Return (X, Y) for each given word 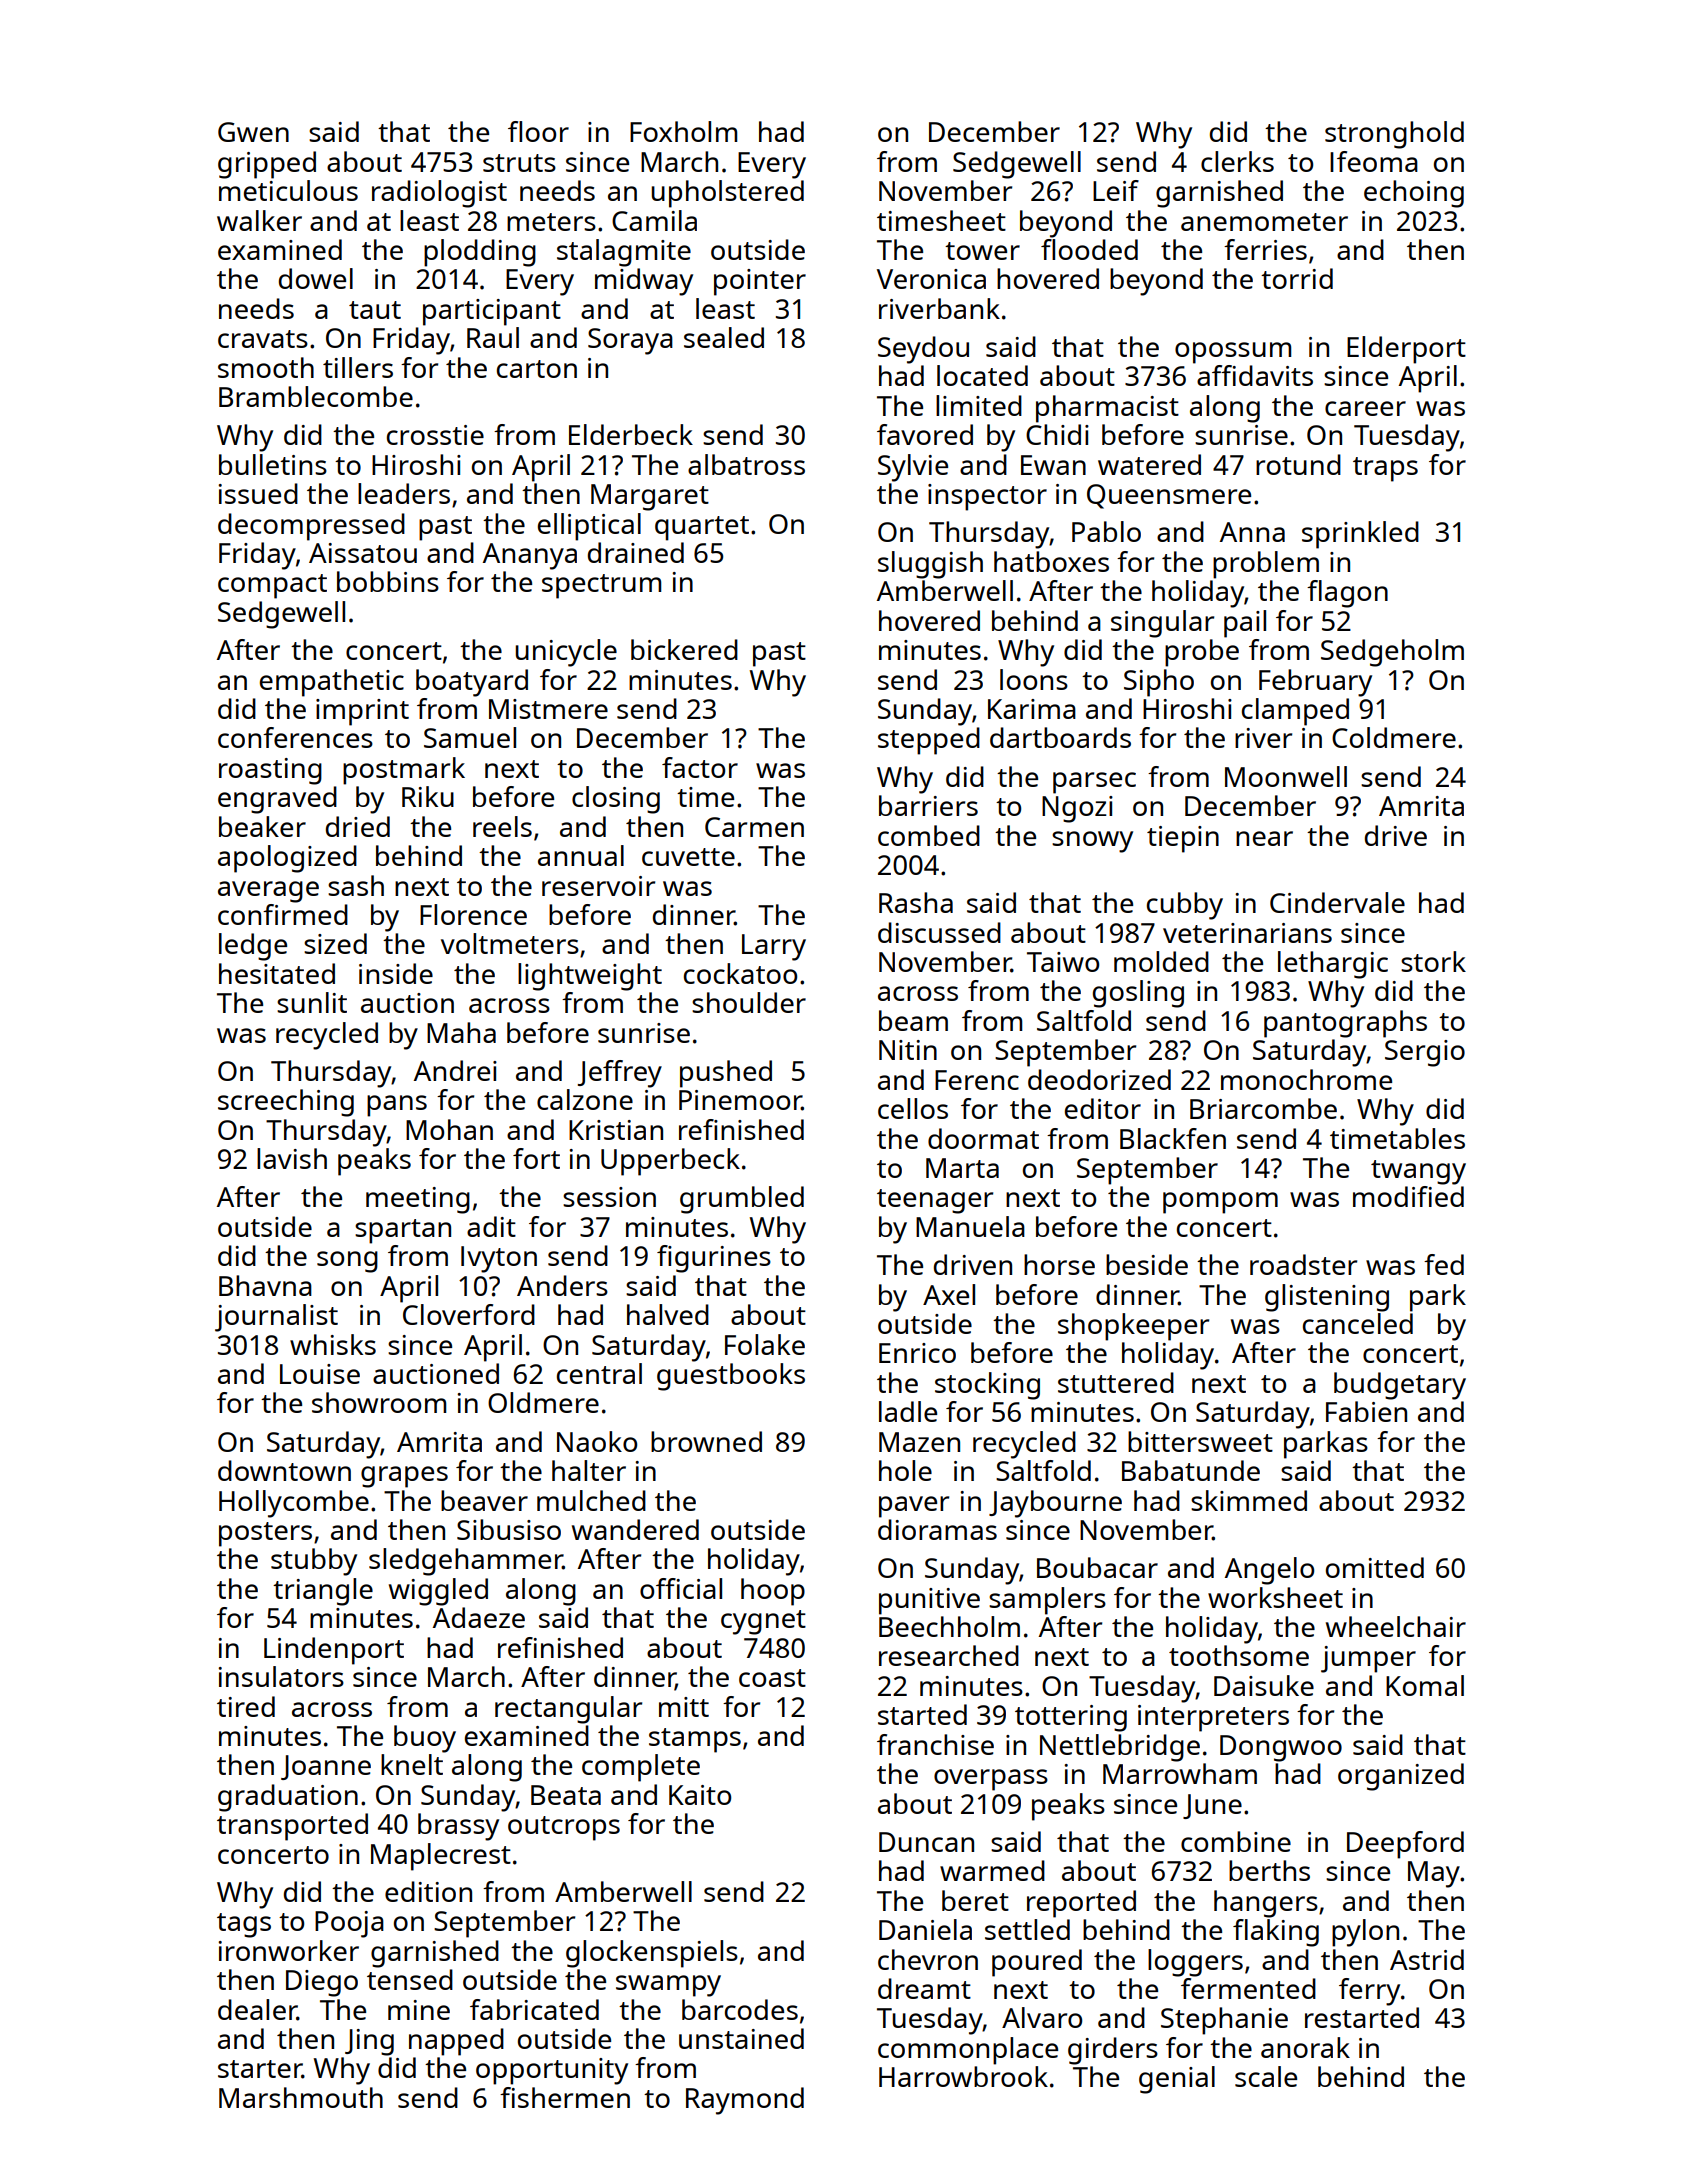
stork (1433, 961)
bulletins (273, 464)
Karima (1032, 709)
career (1365, 408)
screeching (286, 1103)
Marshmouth (301, 2097)
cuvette (688, 857)
